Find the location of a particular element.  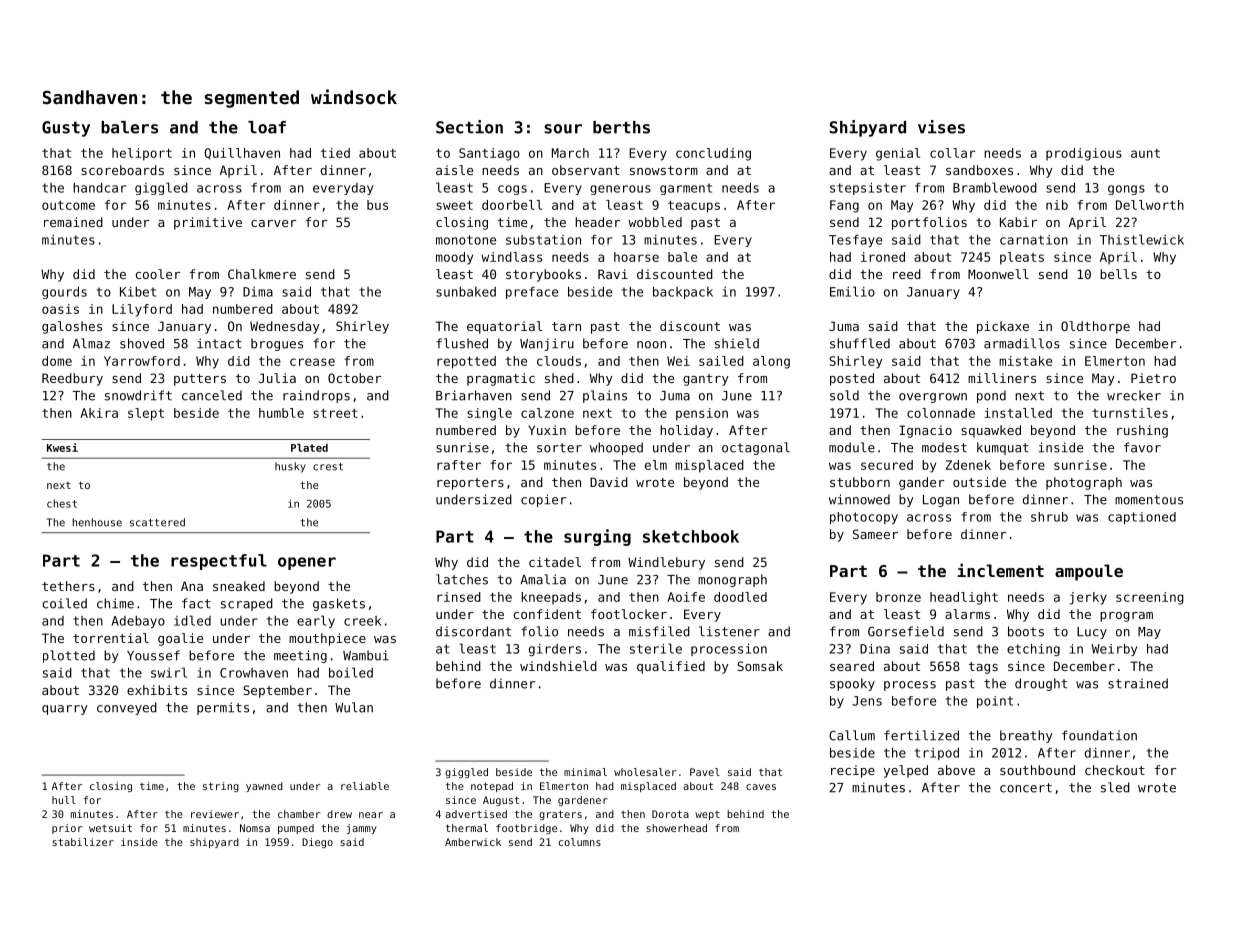

headlight is located at coordinates (964, 598).
